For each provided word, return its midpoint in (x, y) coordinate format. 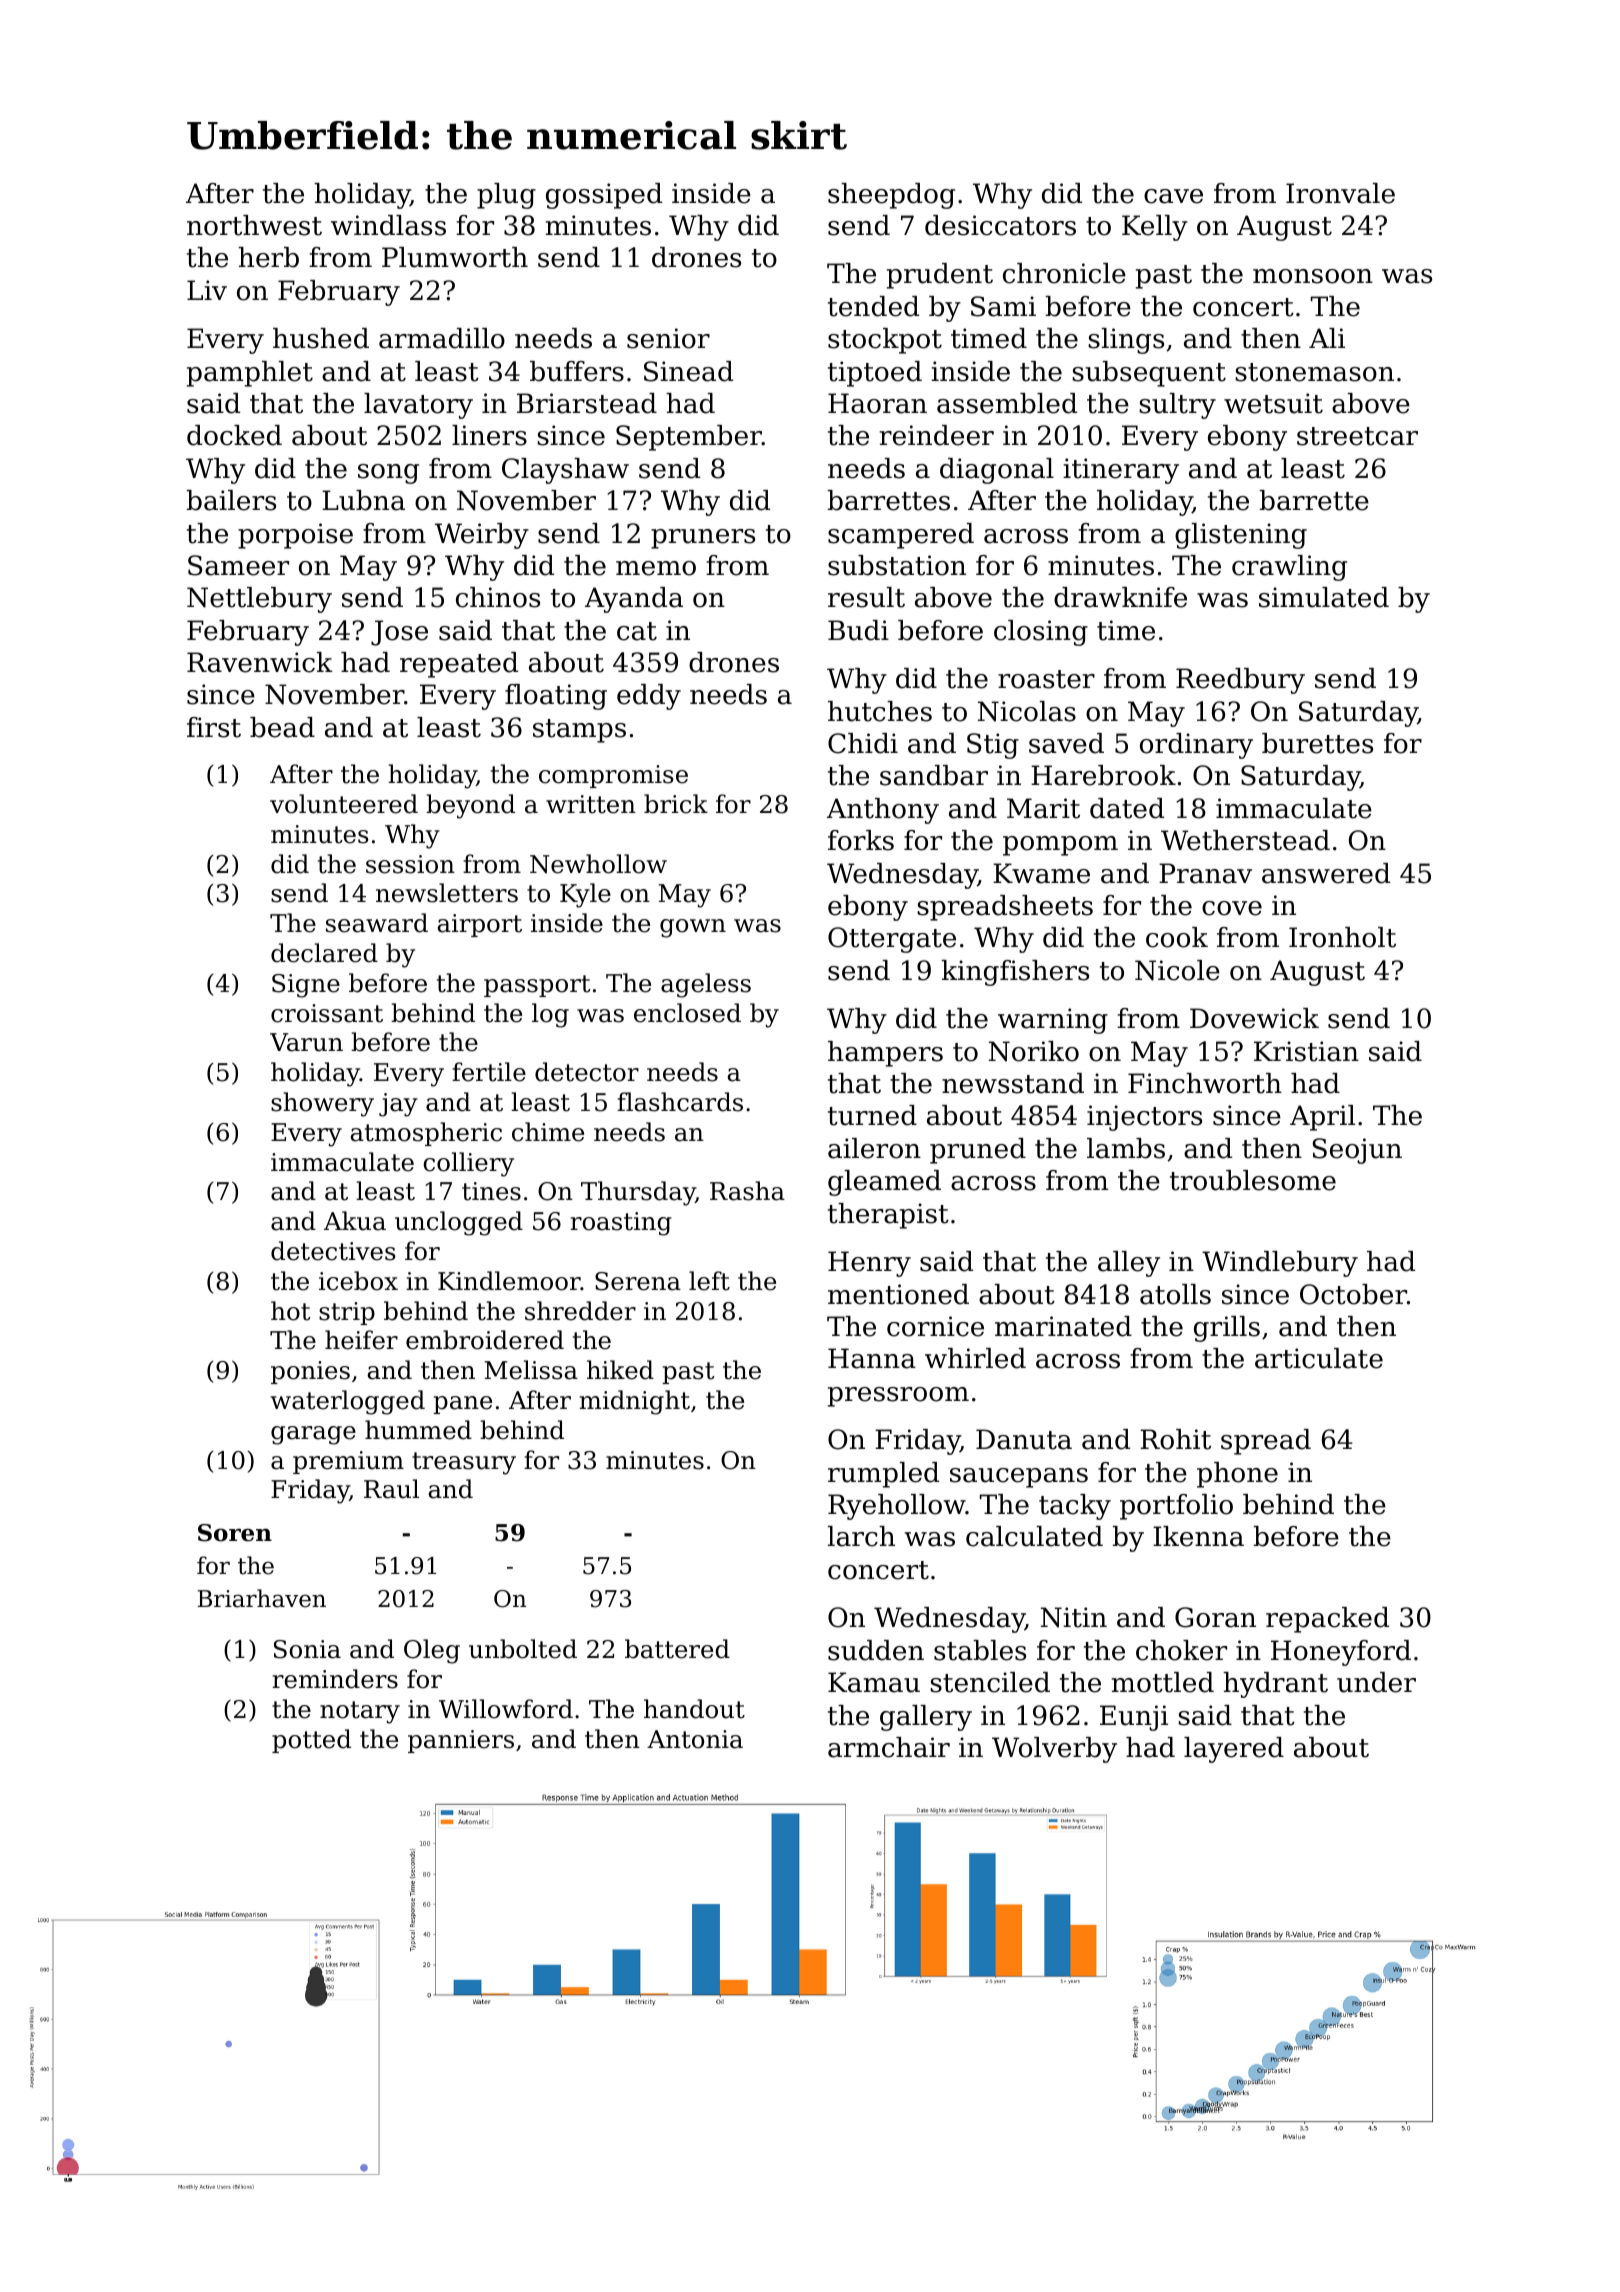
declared (324, 953)
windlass (388, 225)
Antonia (695, 1739)
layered (1234, 1750)
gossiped (604, 196)
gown (693, 928)
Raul (391, 1489)
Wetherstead (1245, 840)
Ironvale (1340, 193)
